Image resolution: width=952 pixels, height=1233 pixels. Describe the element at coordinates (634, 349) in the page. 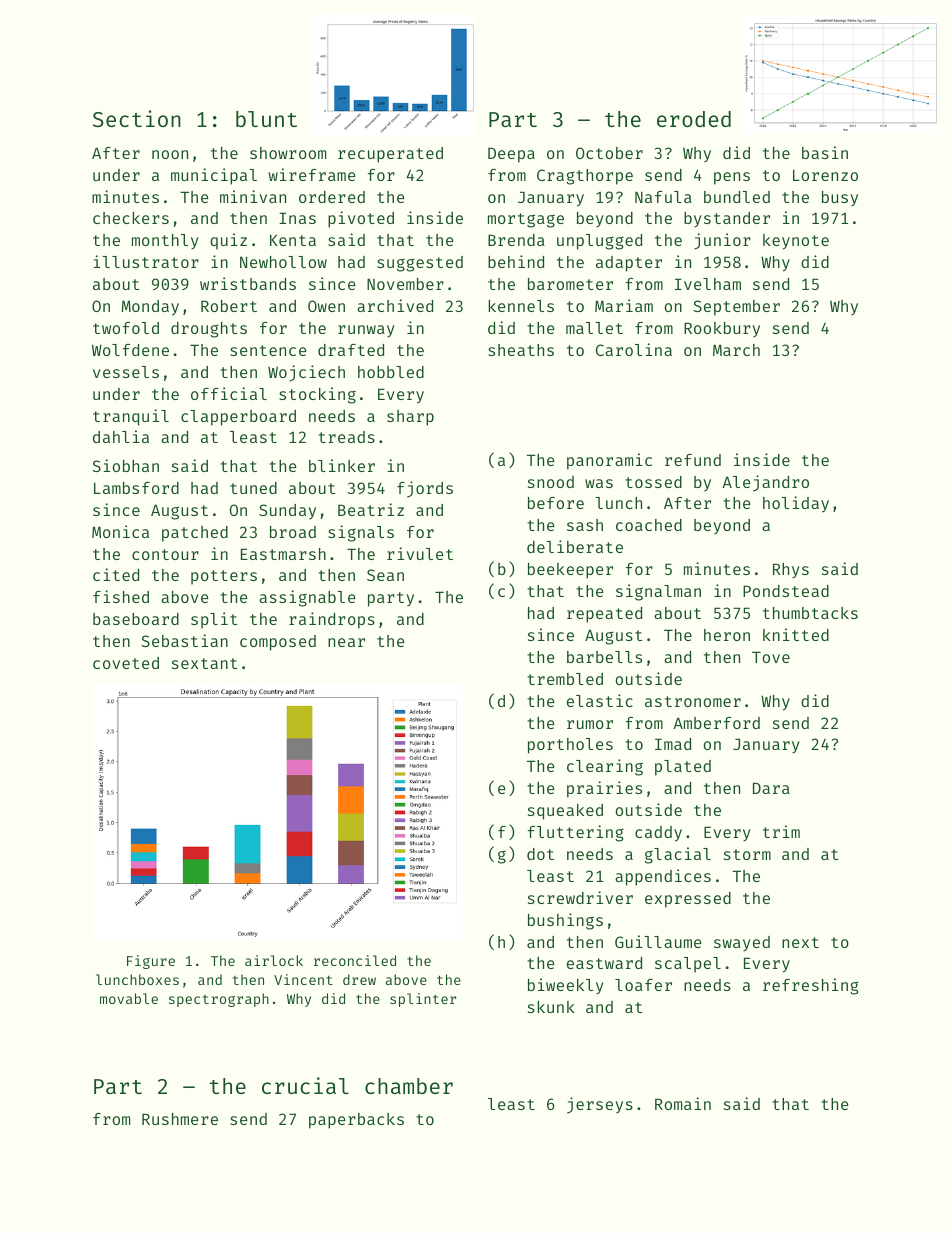

I see `Carolina` at that location.
